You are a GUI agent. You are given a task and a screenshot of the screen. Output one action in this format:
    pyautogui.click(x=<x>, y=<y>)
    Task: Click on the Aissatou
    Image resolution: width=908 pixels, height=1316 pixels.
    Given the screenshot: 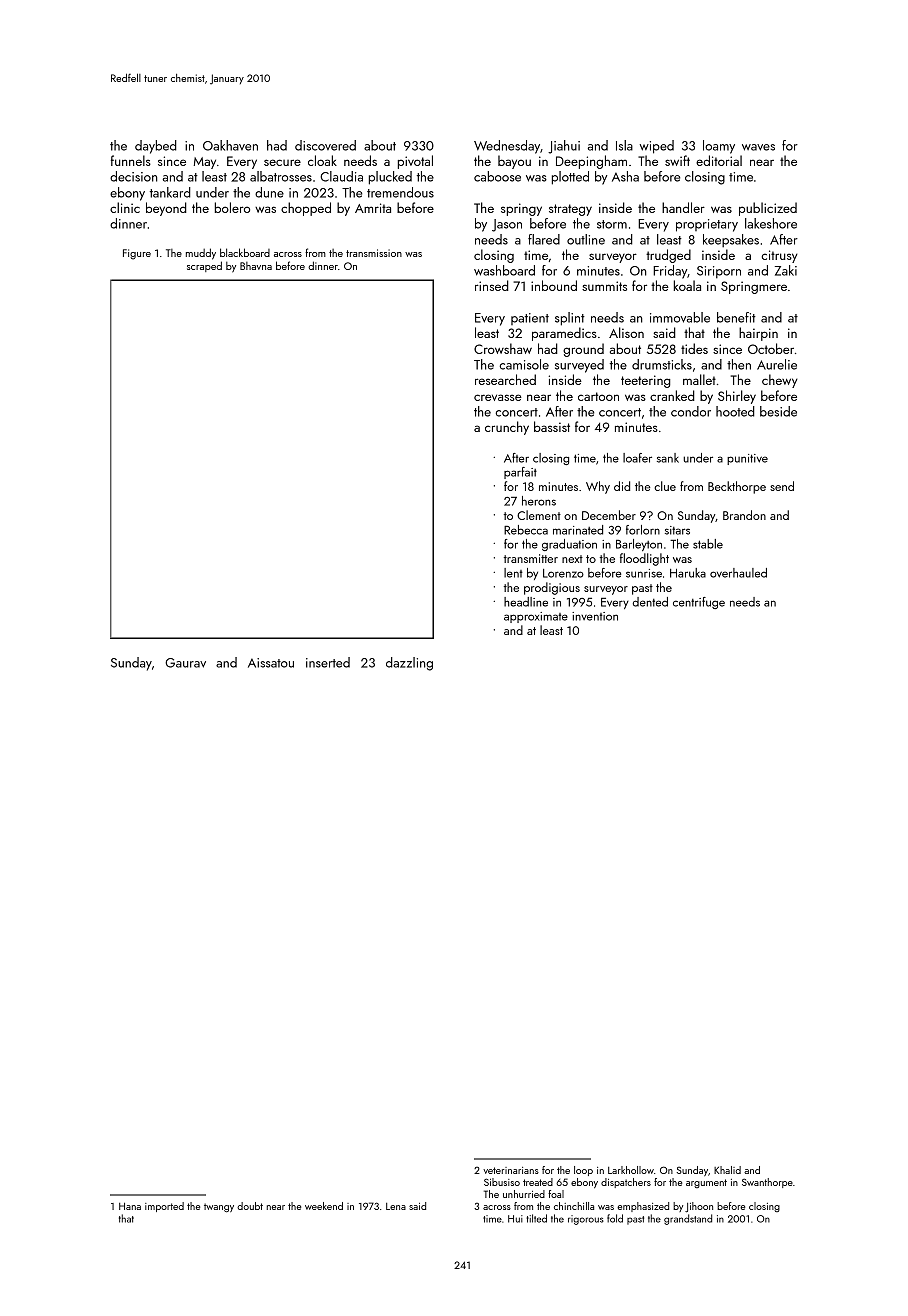 What is the action you would take?
    pyautogui.click(x=271, y=663)
